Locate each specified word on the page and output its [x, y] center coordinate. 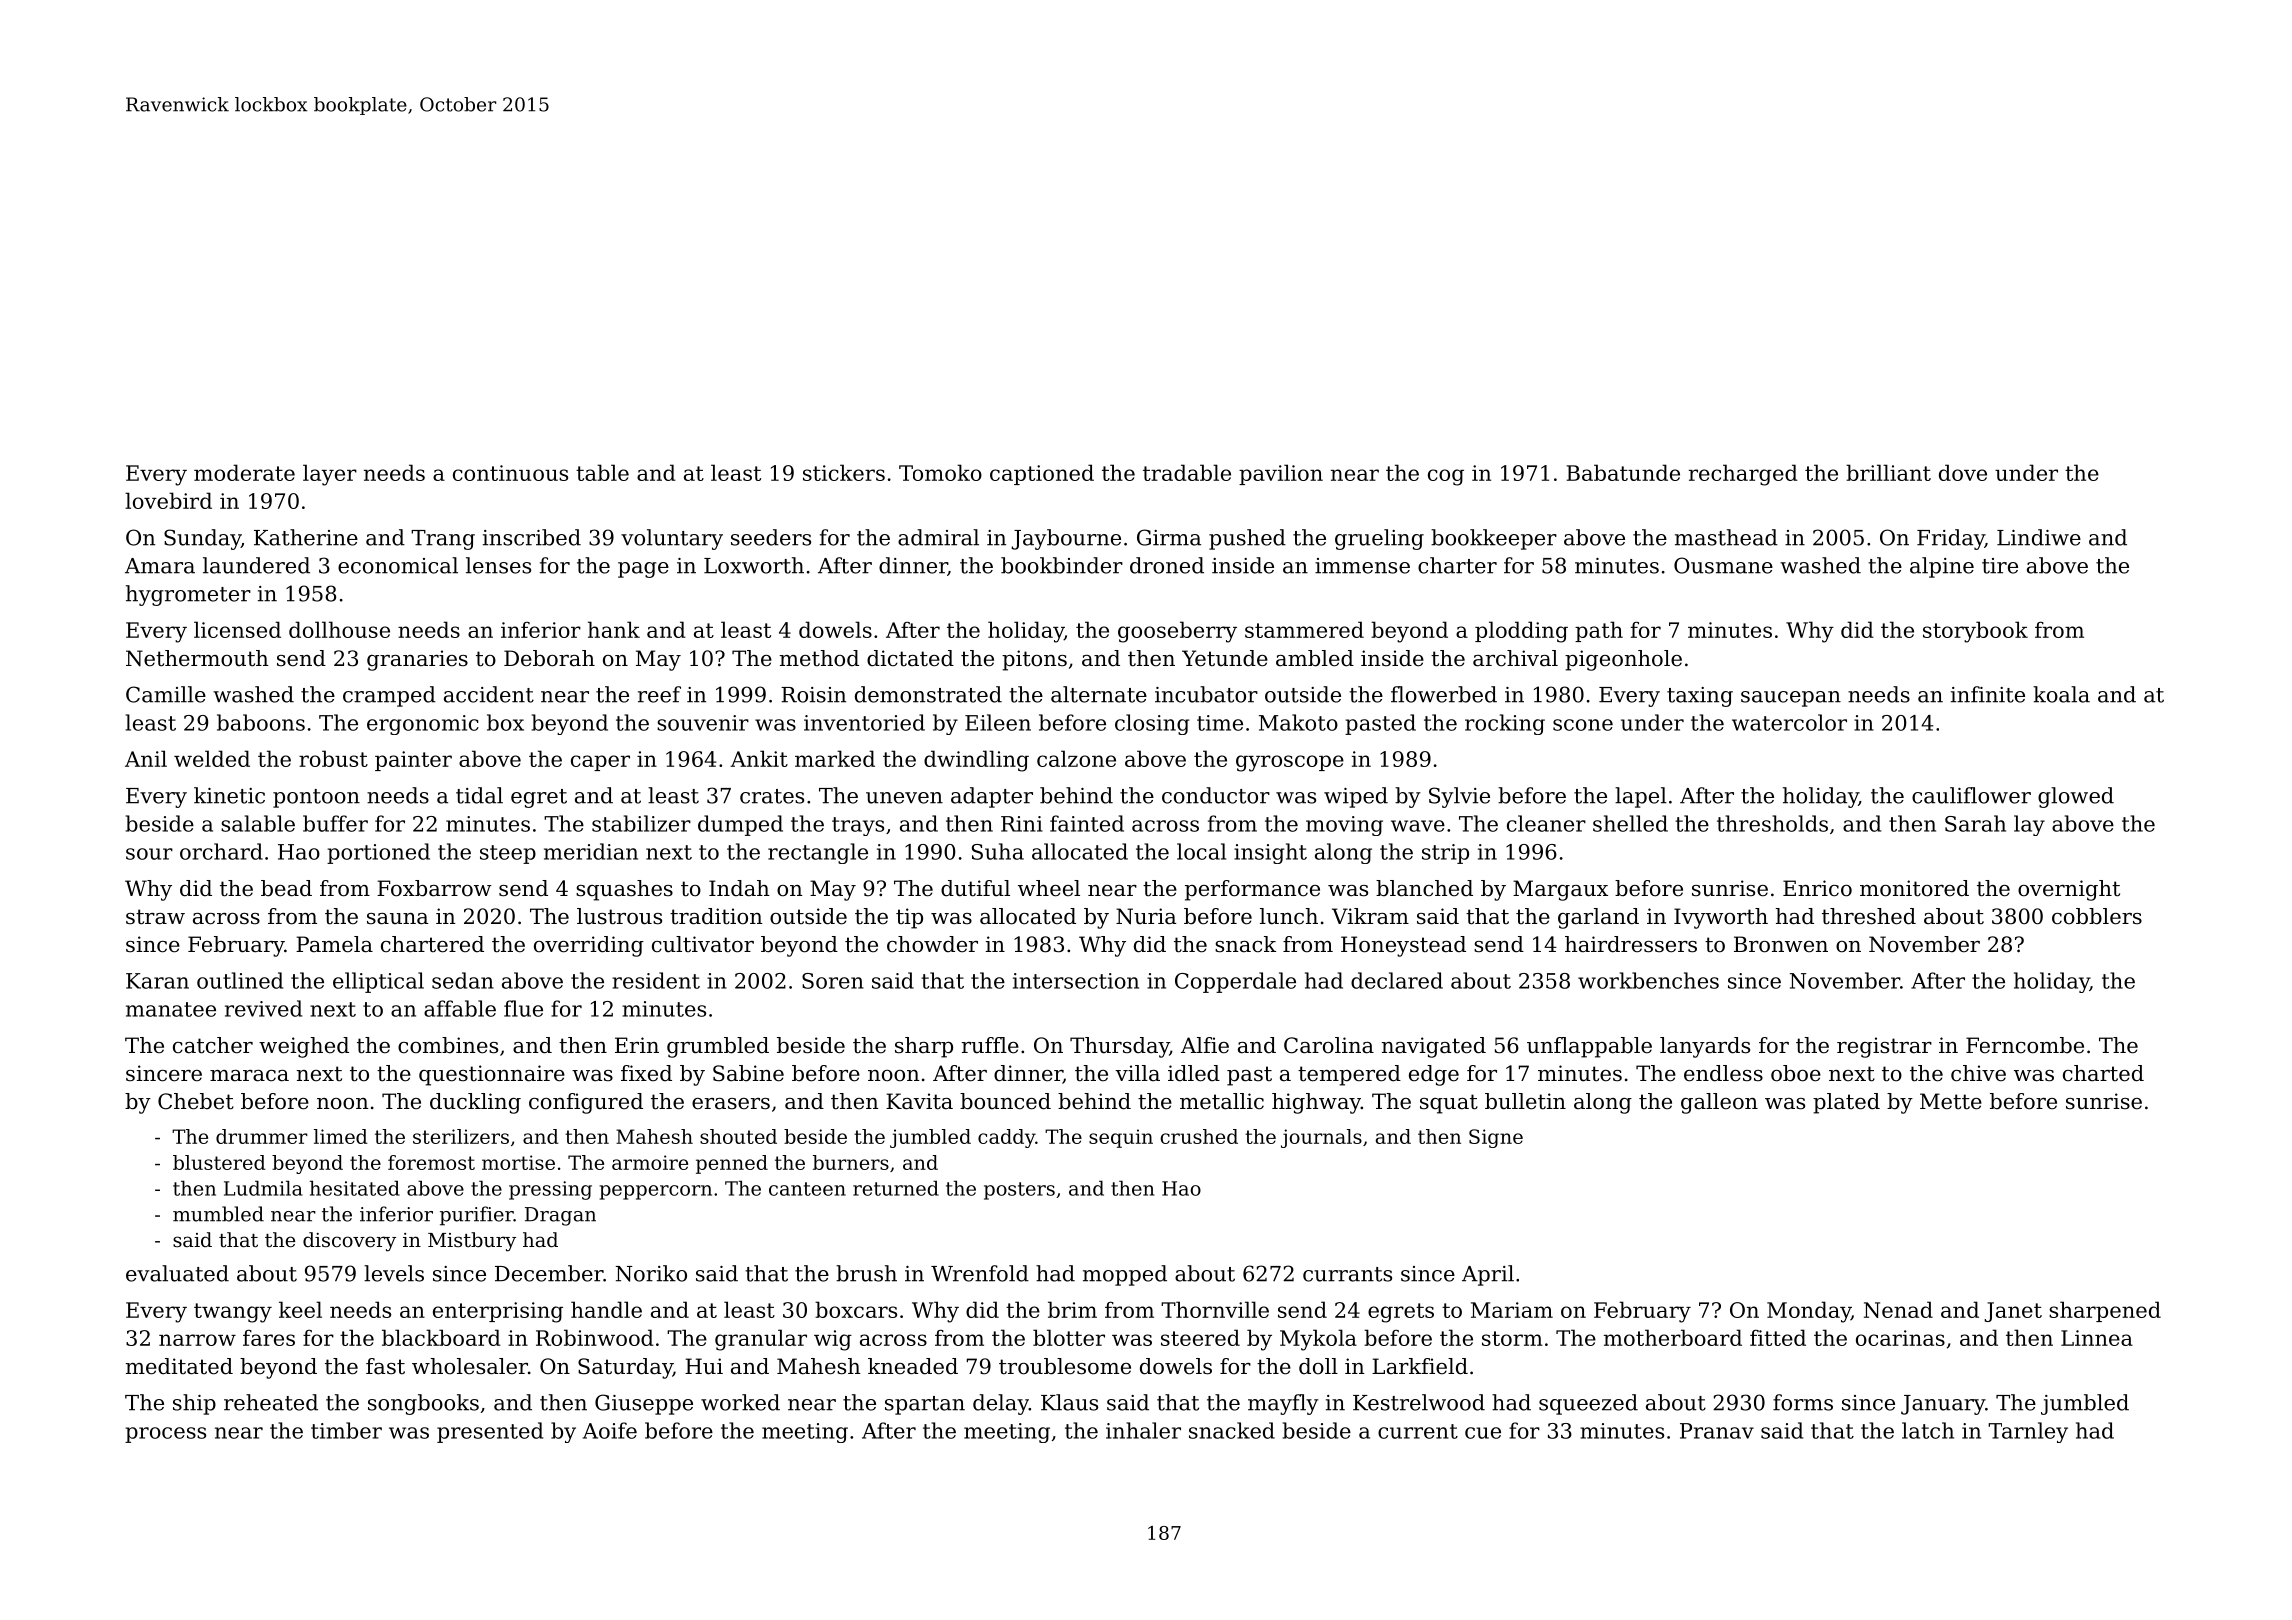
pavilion [1281, 474]
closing [1152, 724]
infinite [1988, 694]
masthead [1726, 537]
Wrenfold [980, 1273]
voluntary [672, 539]
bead [286, 888]
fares [269, 1338]
